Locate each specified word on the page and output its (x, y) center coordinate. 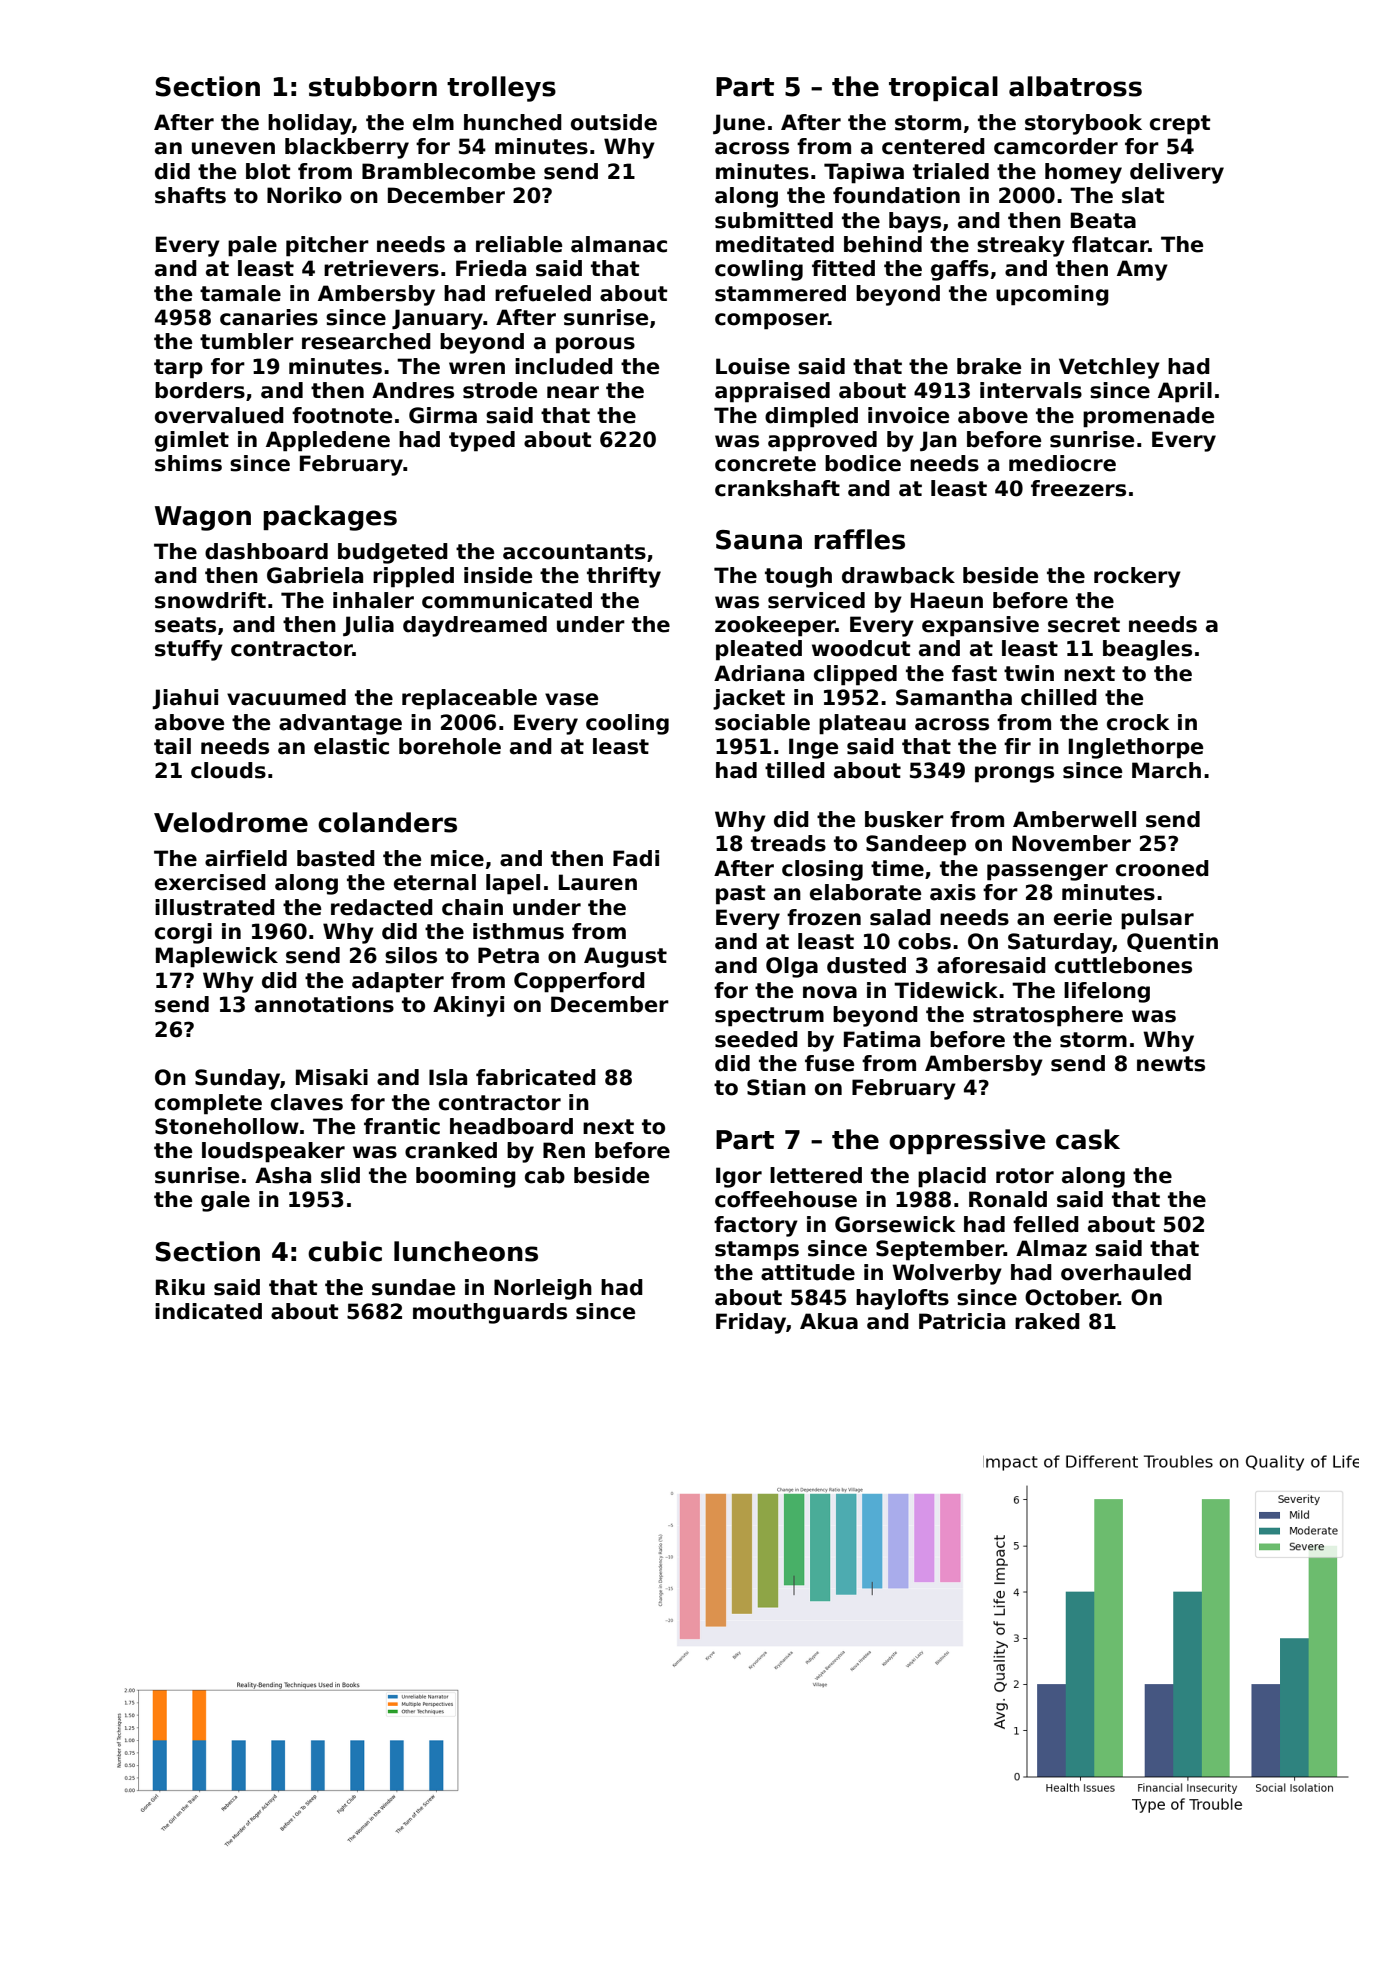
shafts (190, 195)
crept (1180, 125)
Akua (829, 1321)
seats (185, 625)
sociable (762, 722)
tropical (943, 88)
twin (1029, 673)
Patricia (962, 1321)
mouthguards (490, 1313)
